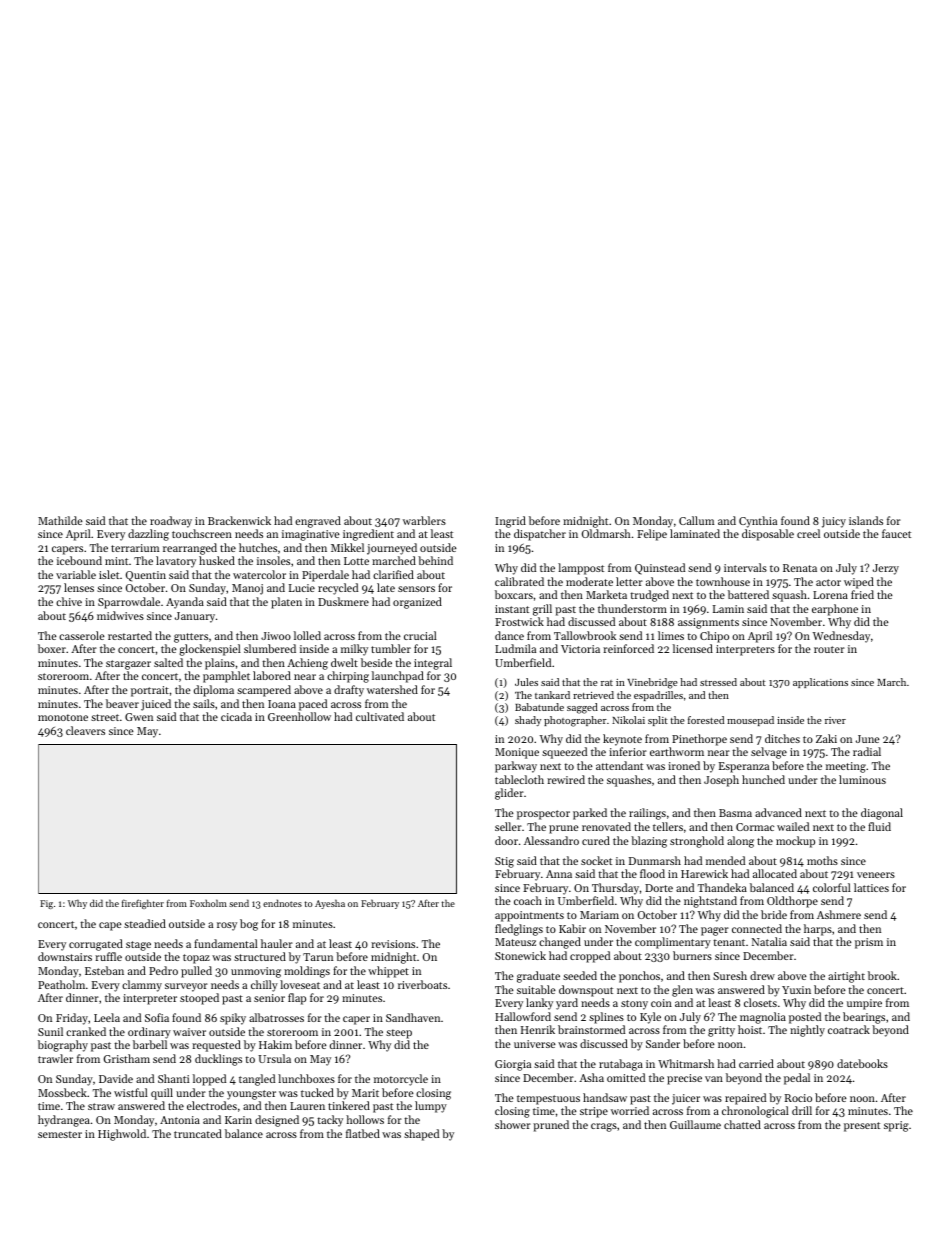 This document has height=1233, width=952. Describe the element at coordinates (516, 767) in the document. I see `parkway` at that location.
